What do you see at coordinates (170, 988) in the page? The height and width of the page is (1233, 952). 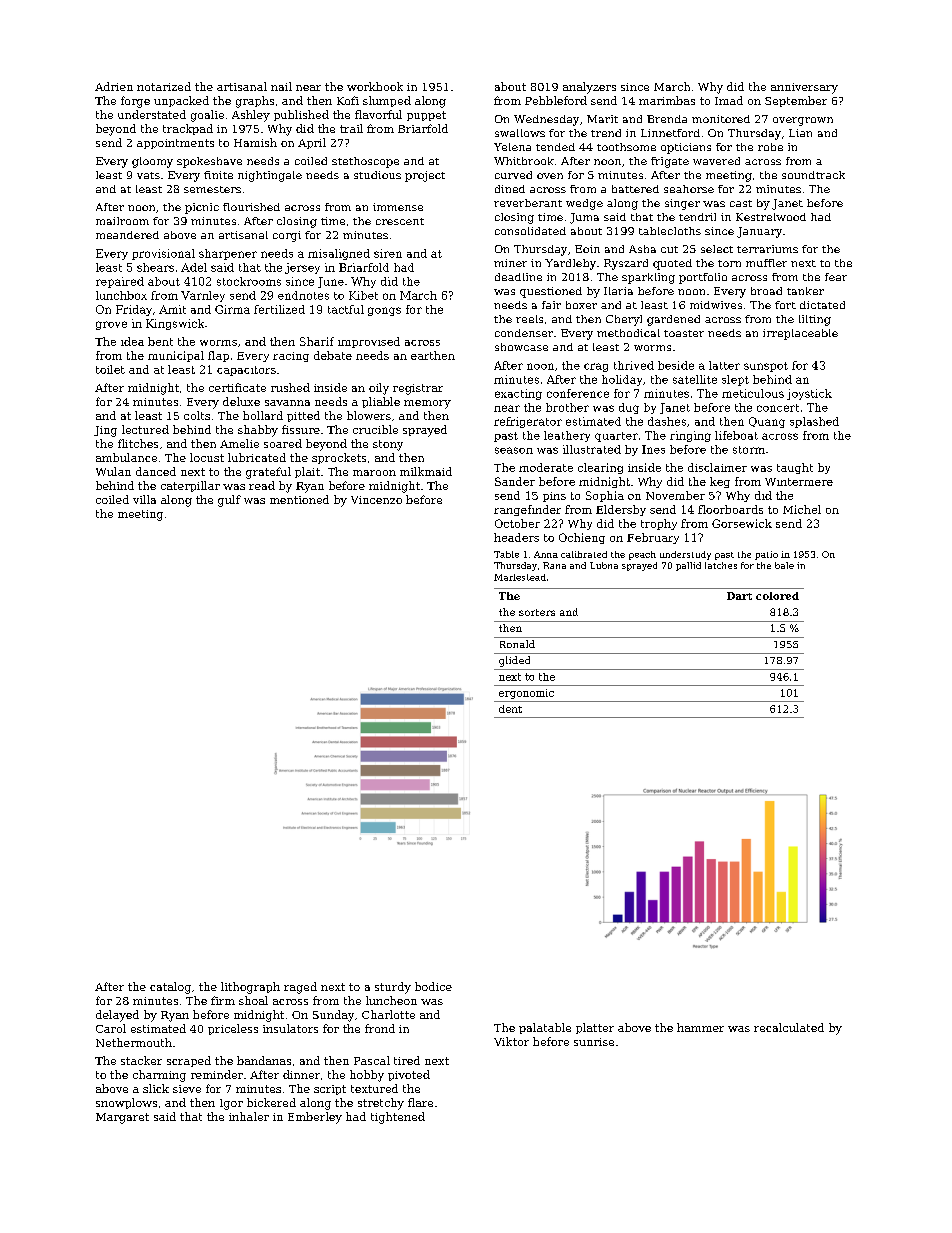 I see `catalog` at bounding box center [170, 988].
